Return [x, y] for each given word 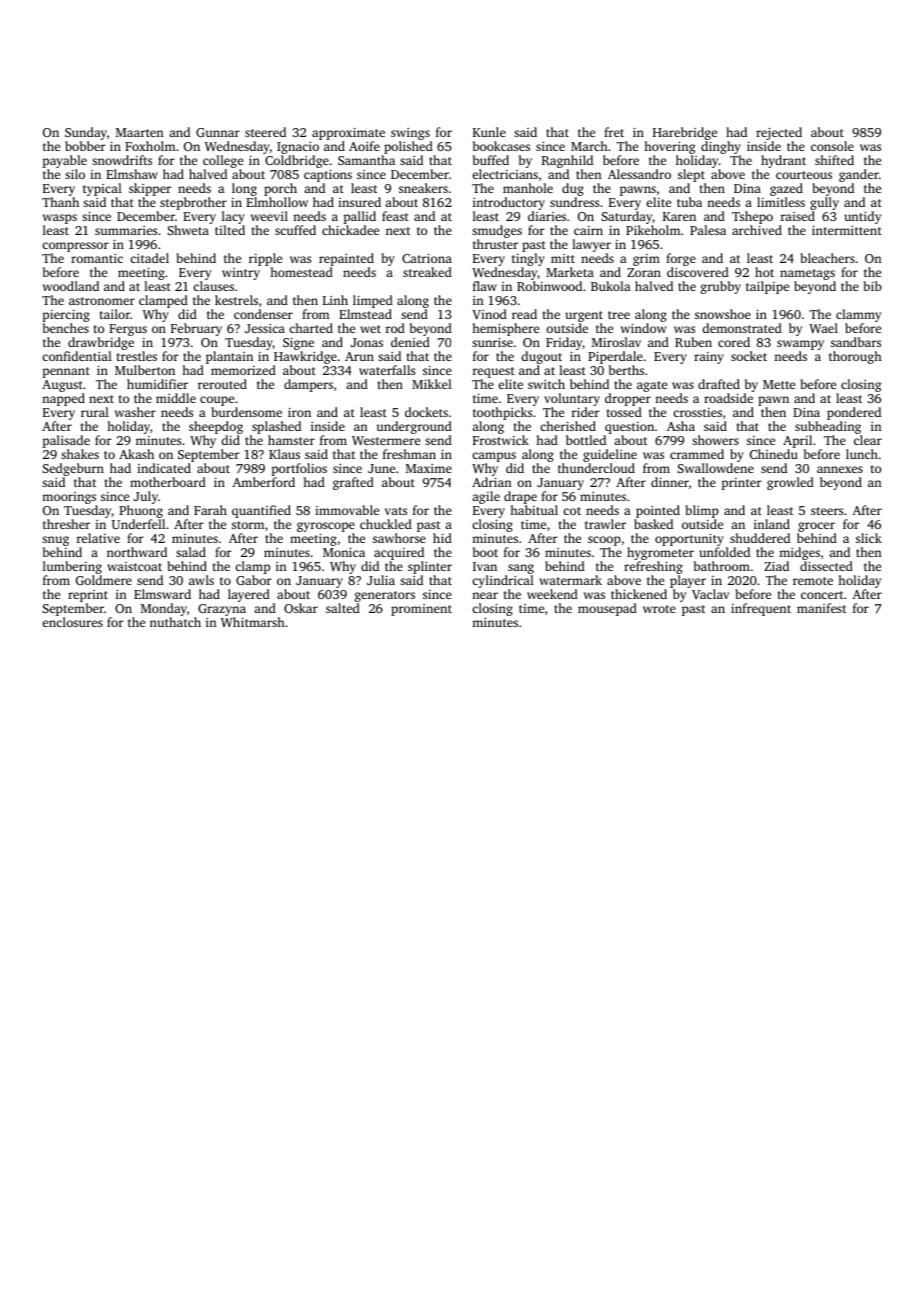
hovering [670, 147]
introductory [509, 203]
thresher [66, 524]
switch [546, 384]
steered [265, 132]
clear [868, 440]
